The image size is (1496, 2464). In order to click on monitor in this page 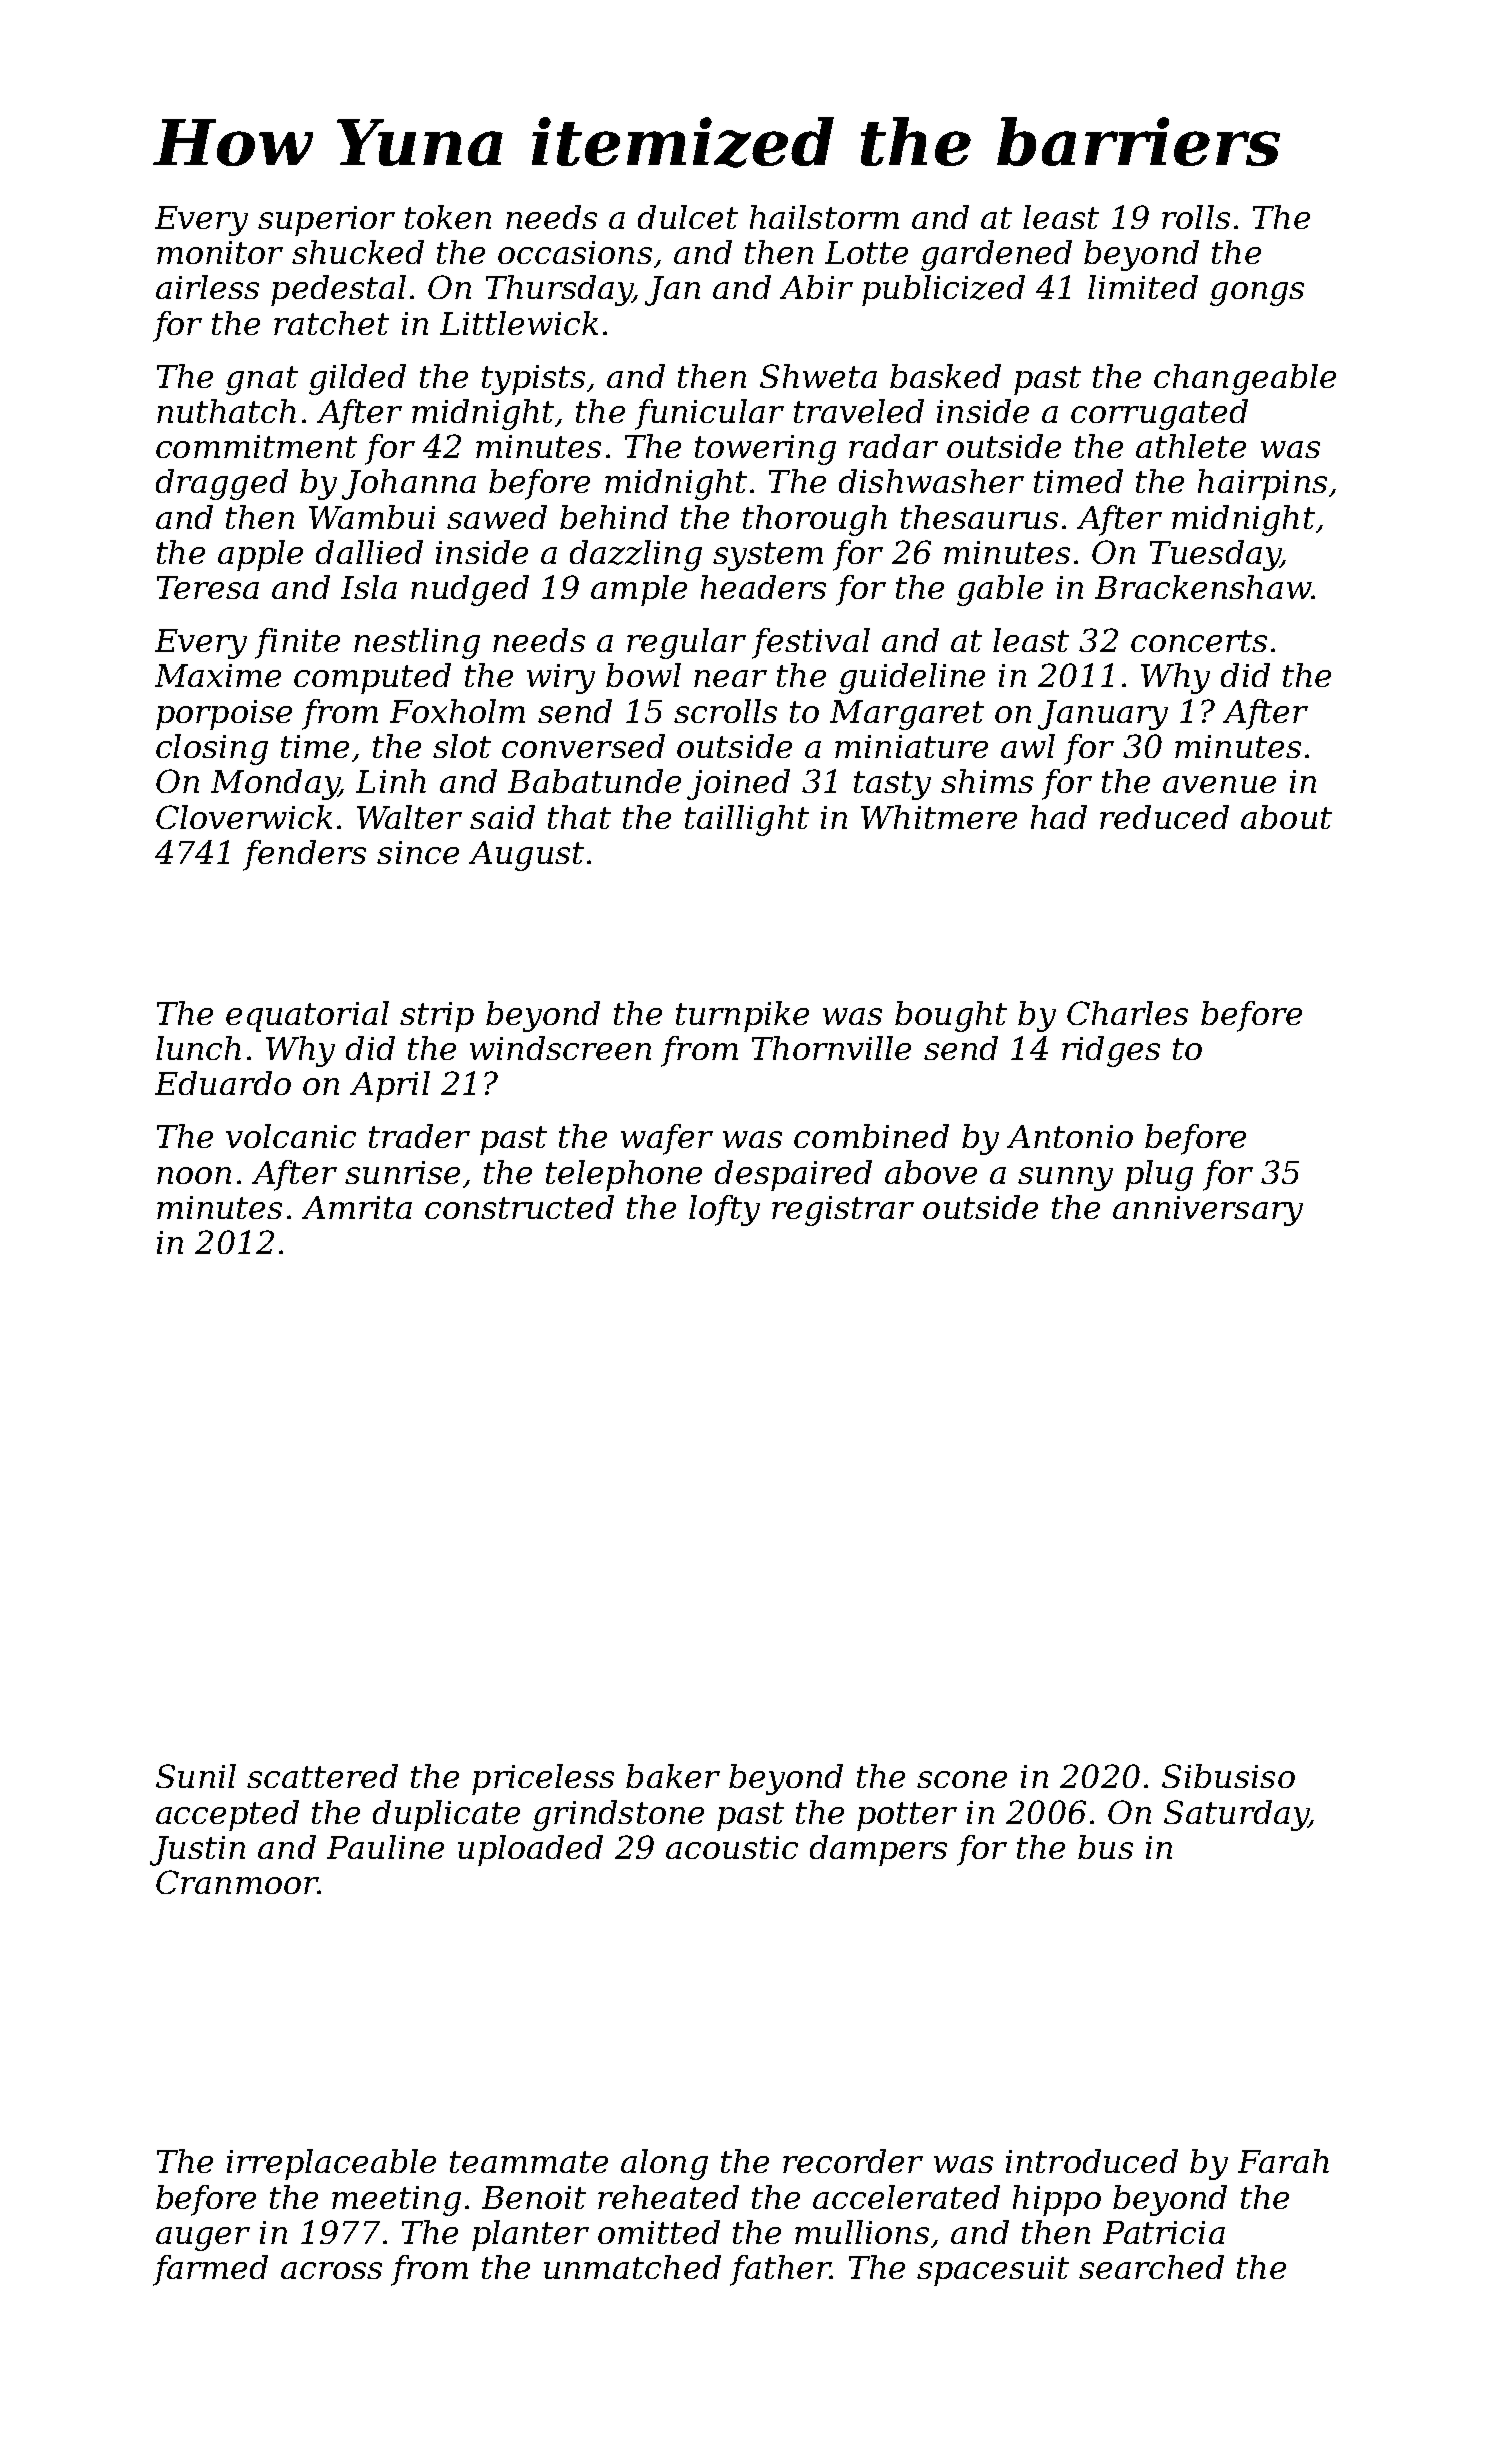, I will do `click(220, 252)`.
